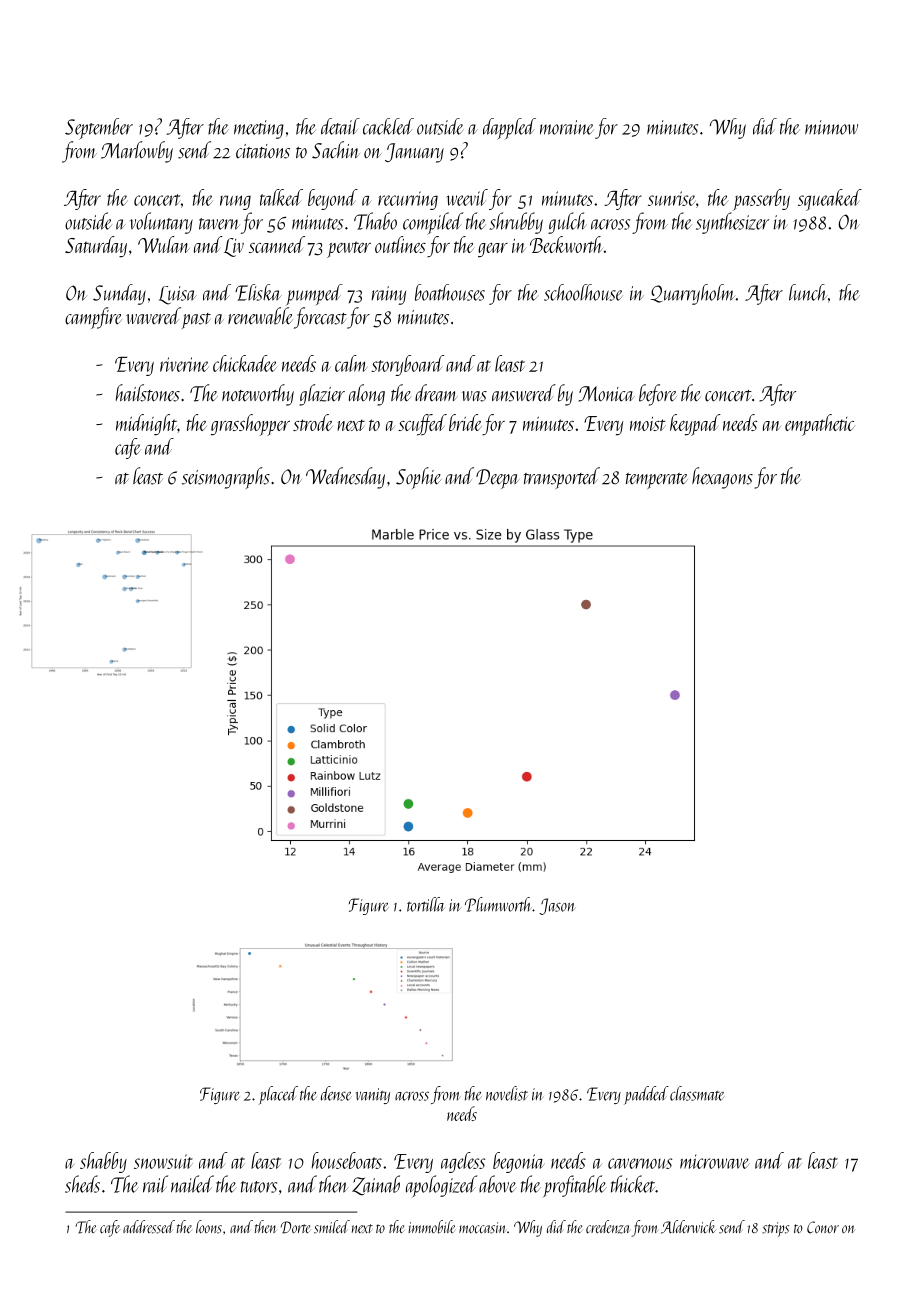 The height and width of the page is (1314, 924). Describe the element at coordinates (259, 129) in the page. I see `meeting` at that location.
